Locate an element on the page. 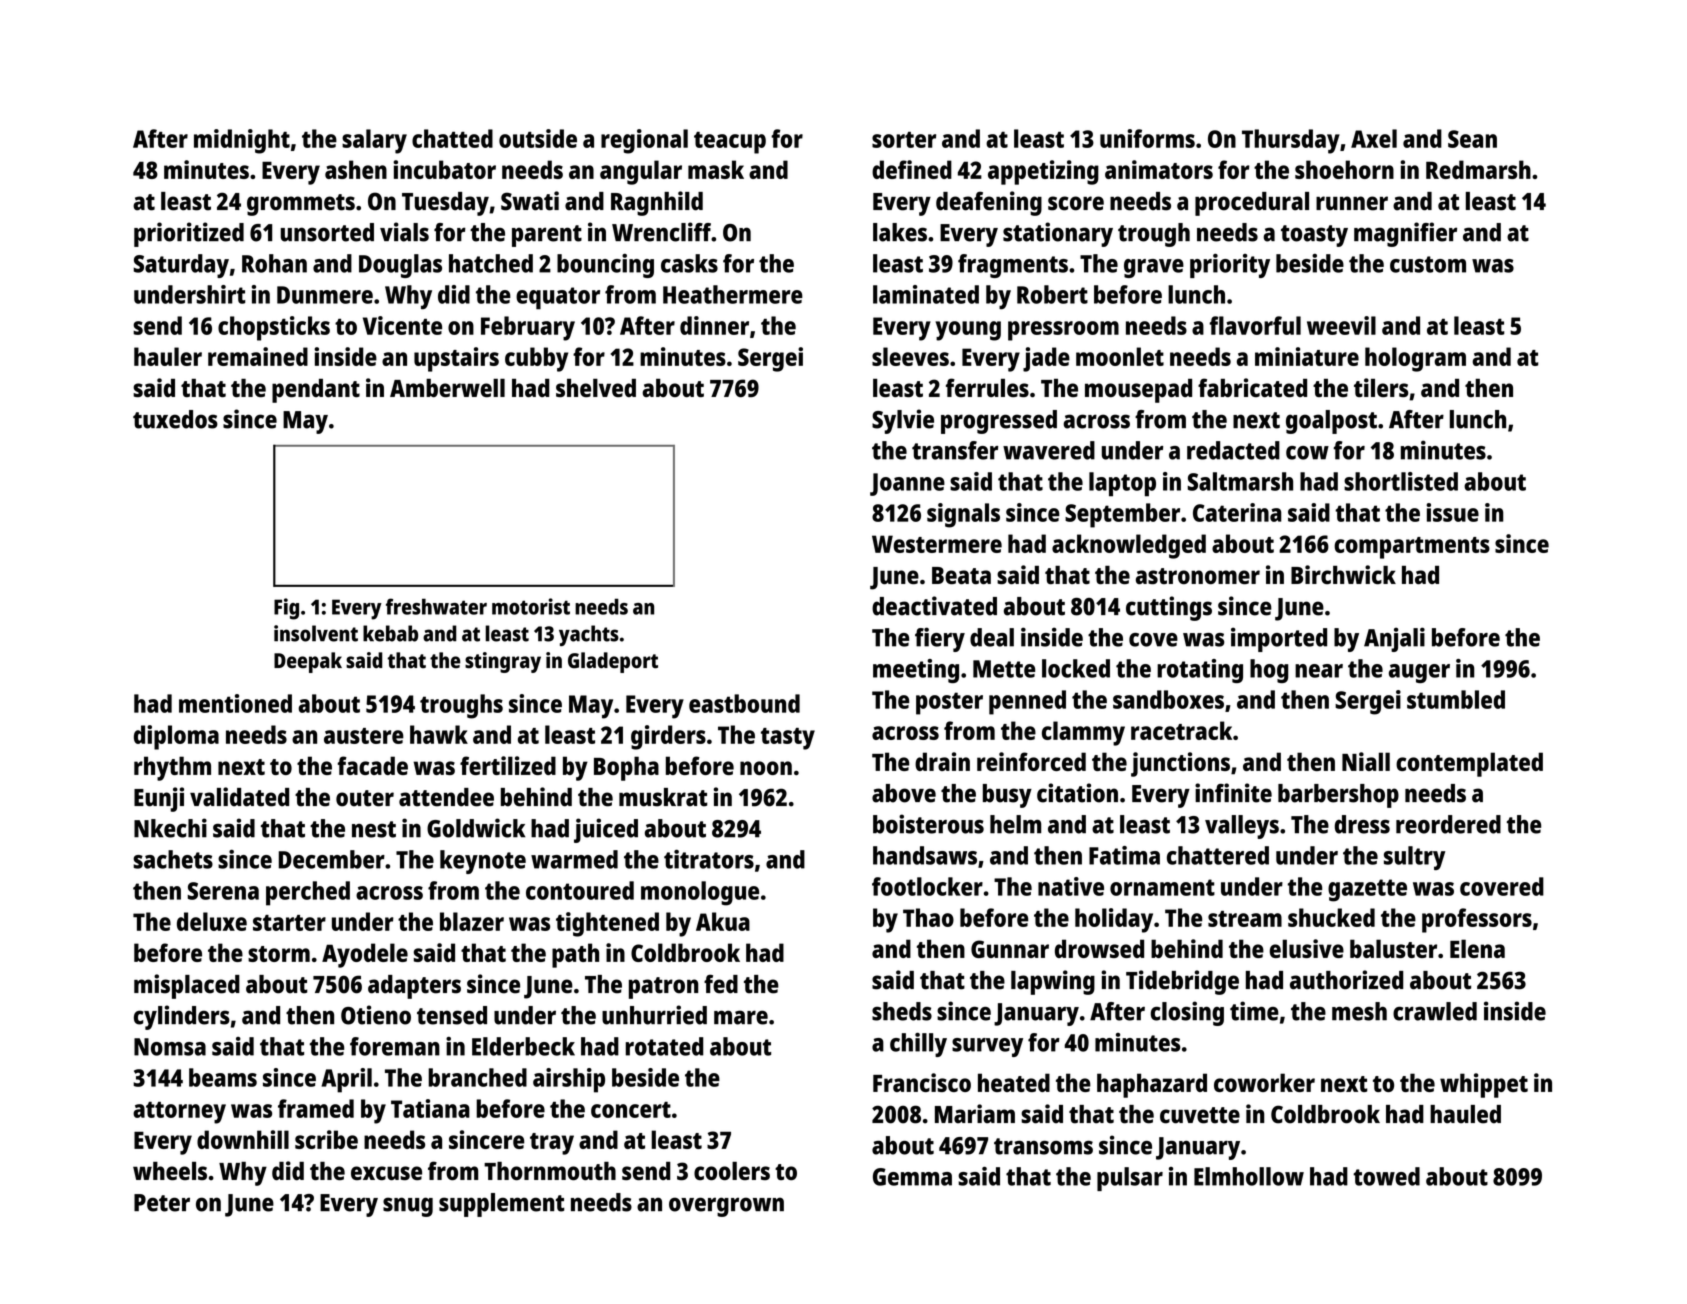 The width and height of the image is (1687, 1304). Ayodele is located at coordinates (365, 955).
